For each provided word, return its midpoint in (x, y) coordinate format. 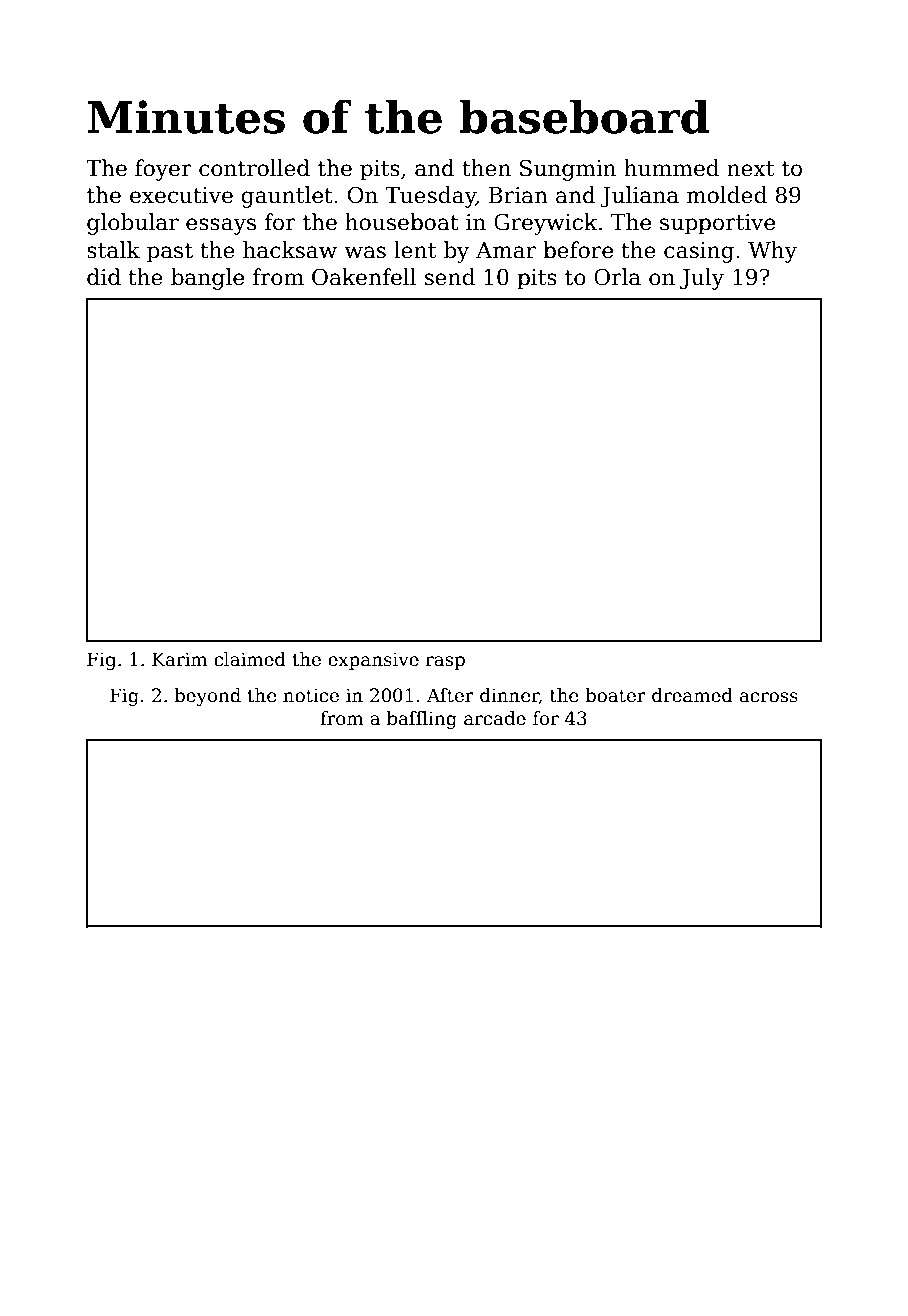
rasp (445, 663)
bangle (207, 279)
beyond (207, 697)
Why (772, 252)
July (702, 279)
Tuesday (430, 197)
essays (221, 226)
